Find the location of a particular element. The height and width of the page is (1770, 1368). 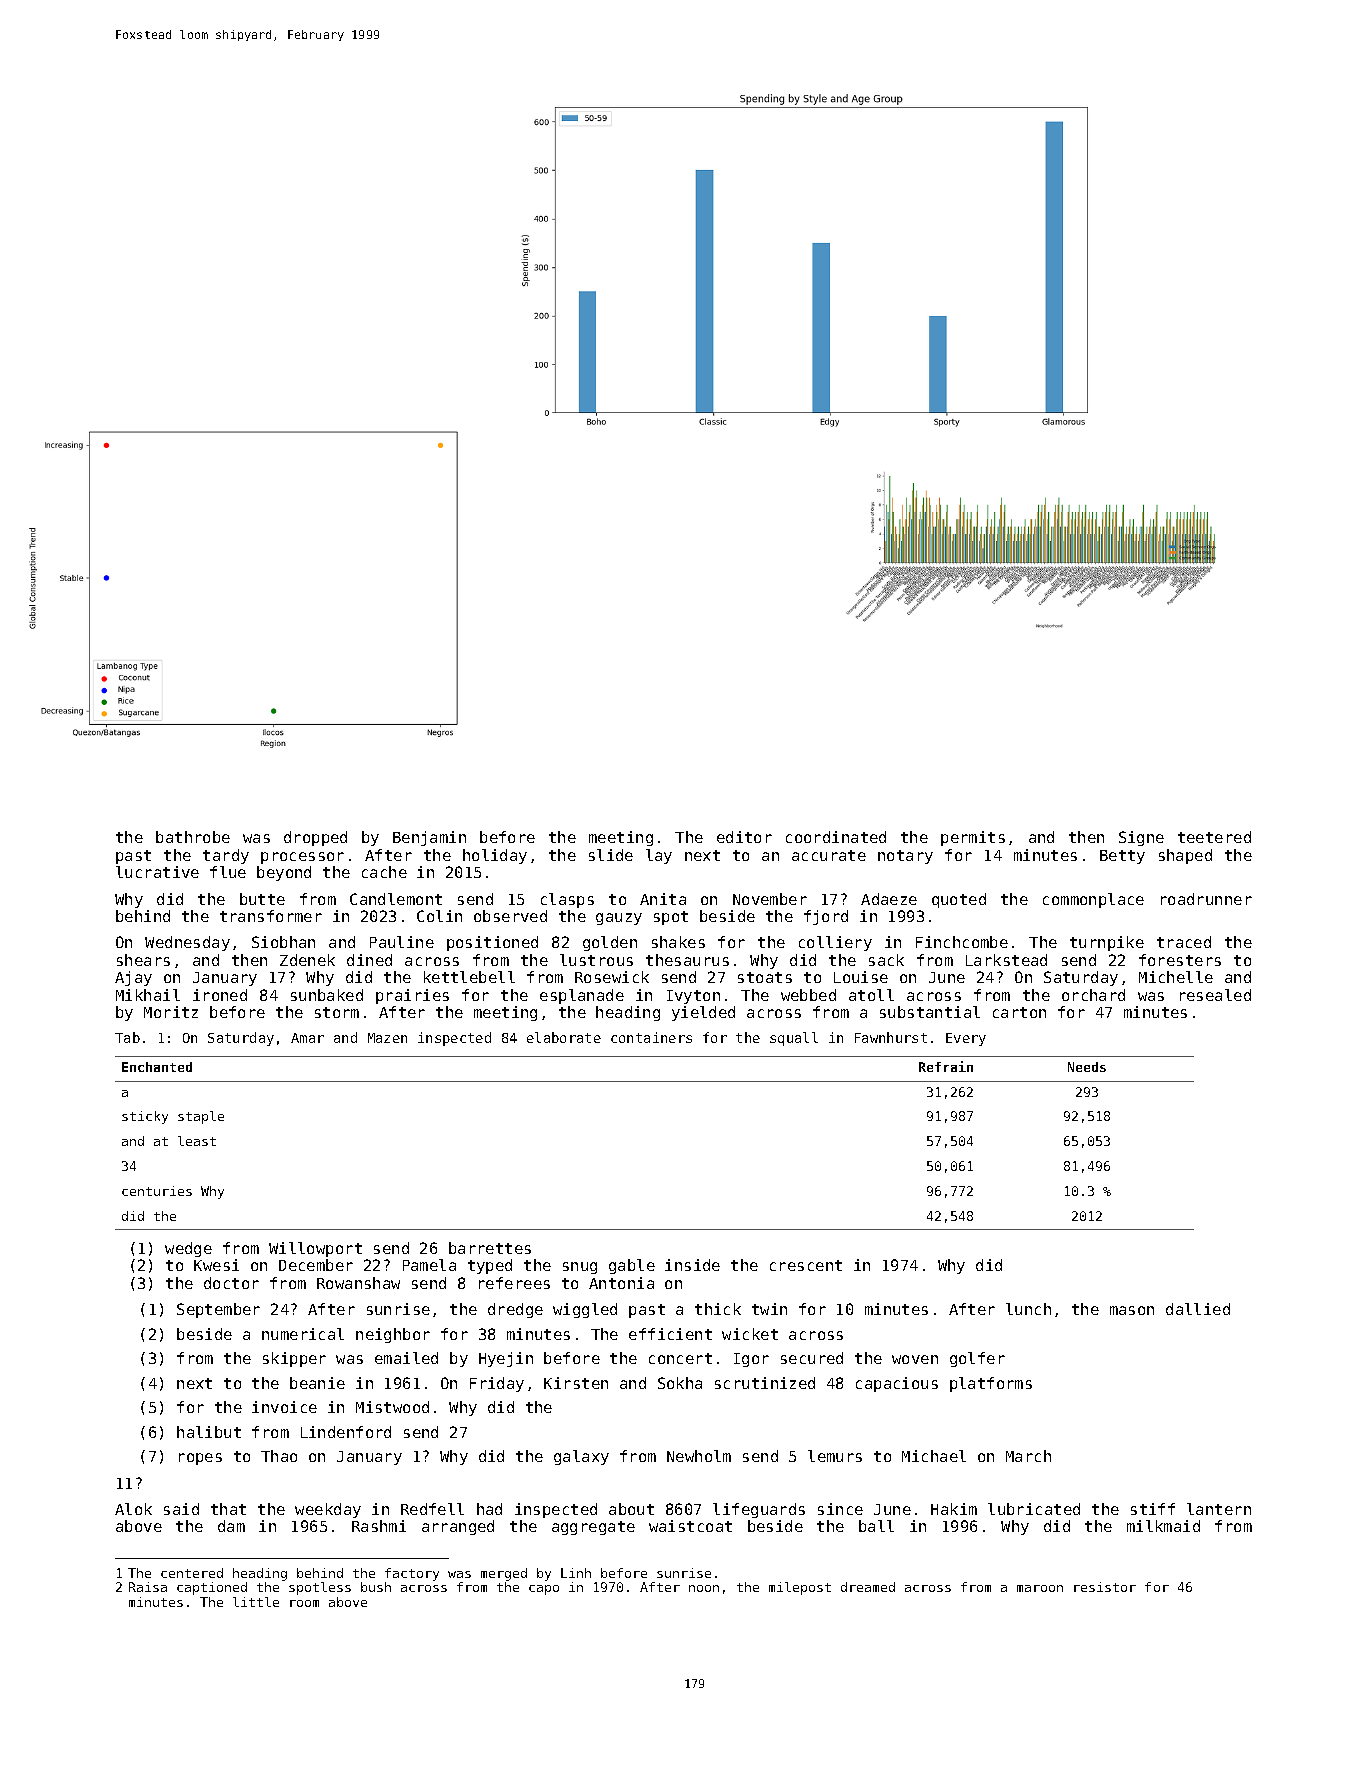

processor is located at coordinates (302, 858).
